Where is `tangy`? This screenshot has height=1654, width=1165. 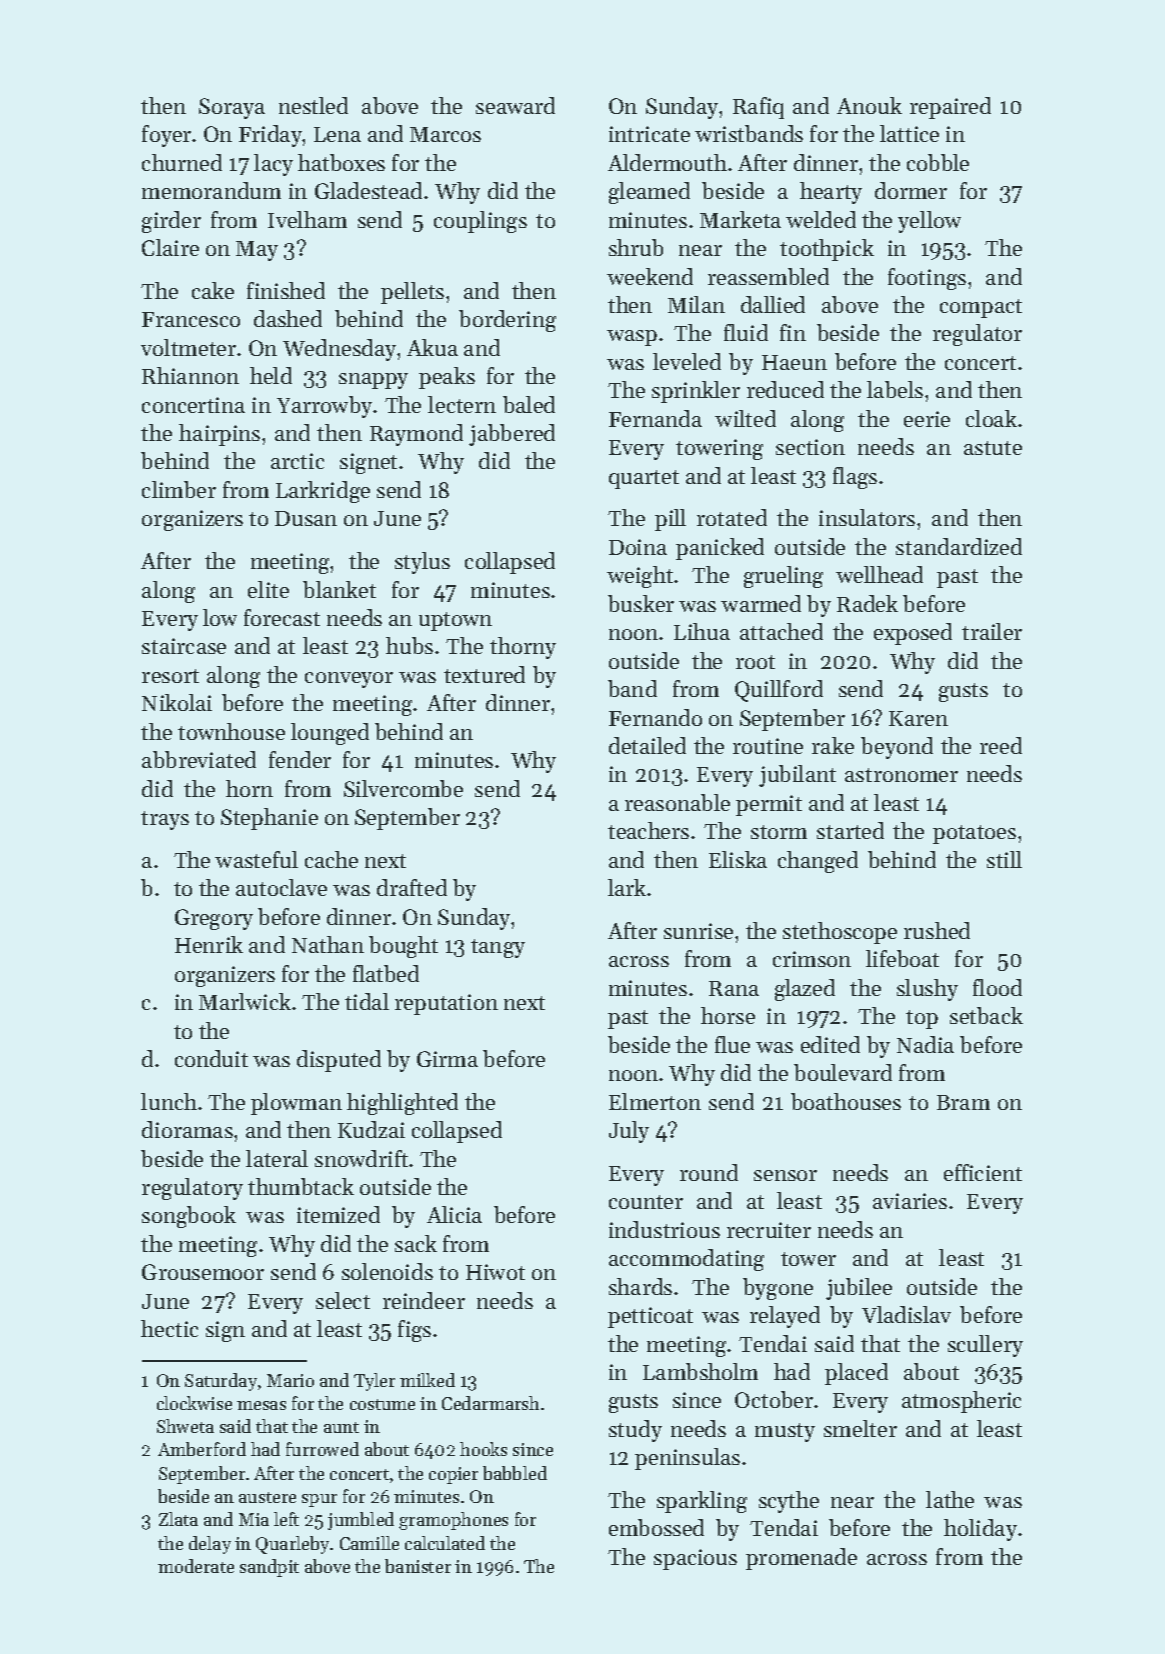 tangy is located at coordinates (498, 948).
